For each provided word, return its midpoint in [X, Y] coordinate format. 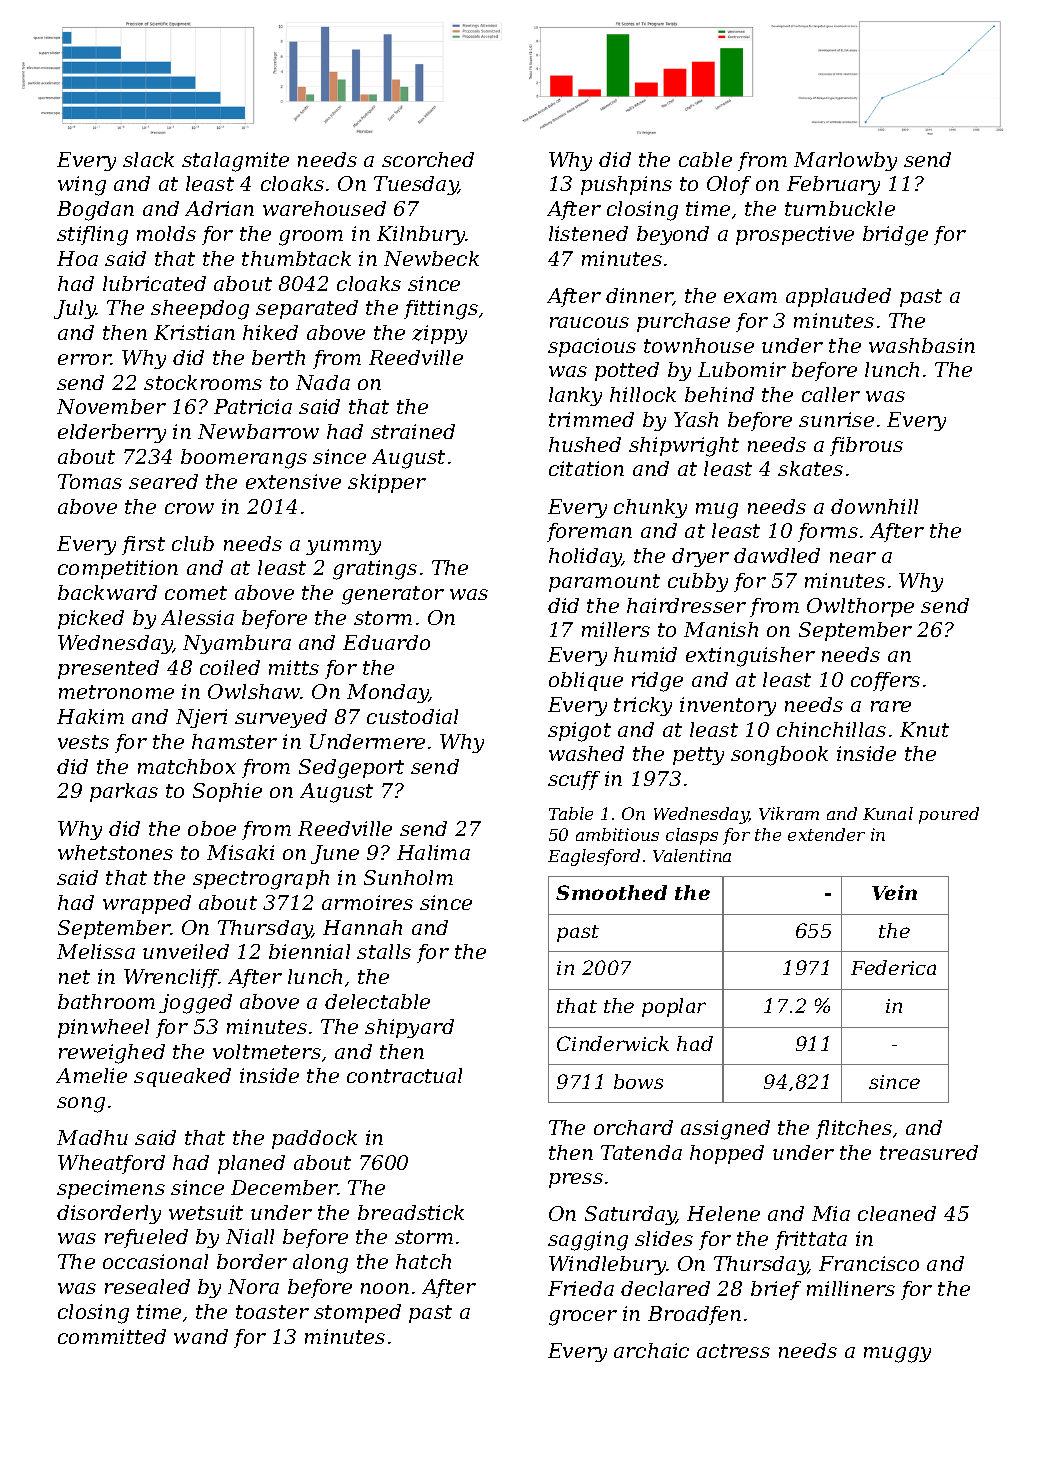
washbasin [922, 345]
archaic [651, 1350]
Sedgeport [351, 769]
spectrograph [261, 880]
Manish [721, 629]
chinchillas [831, 729]
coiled [230, 667]
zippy [439, 334]
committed [112, 1336]
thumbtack [296, 258]
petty [698, 756]
